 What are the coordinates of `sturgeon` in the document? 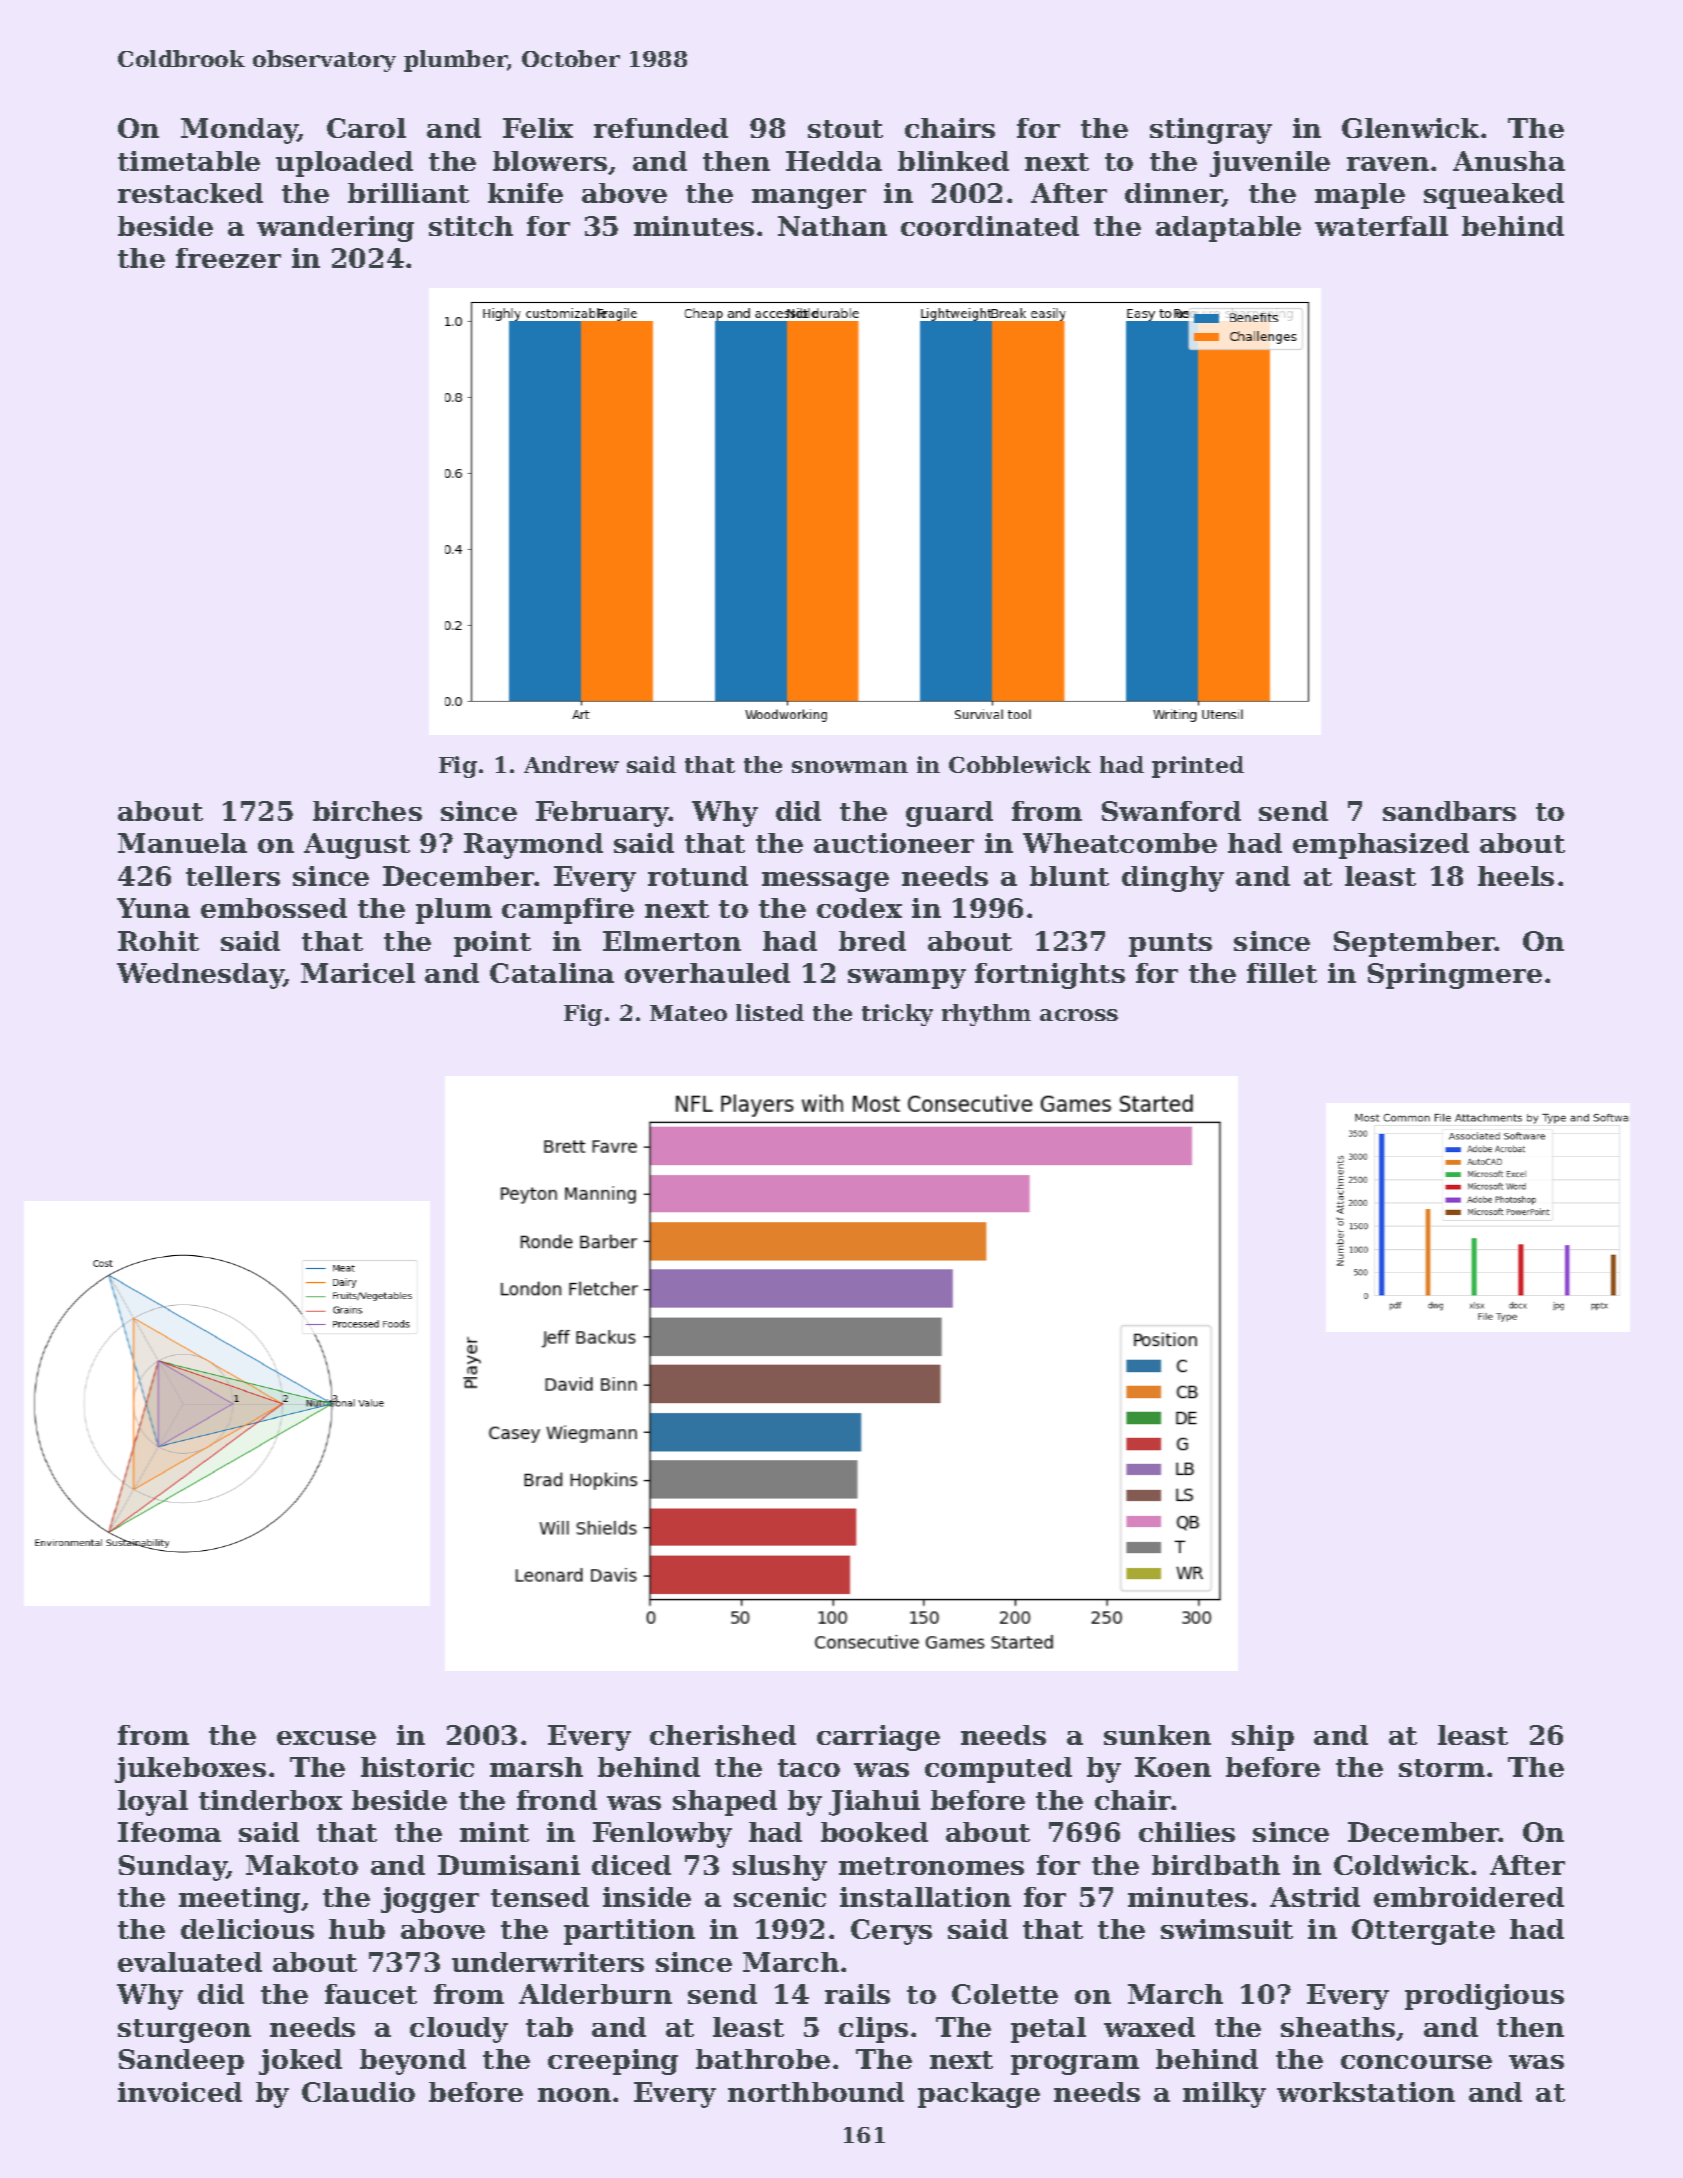 It's located at (184, 2031).
